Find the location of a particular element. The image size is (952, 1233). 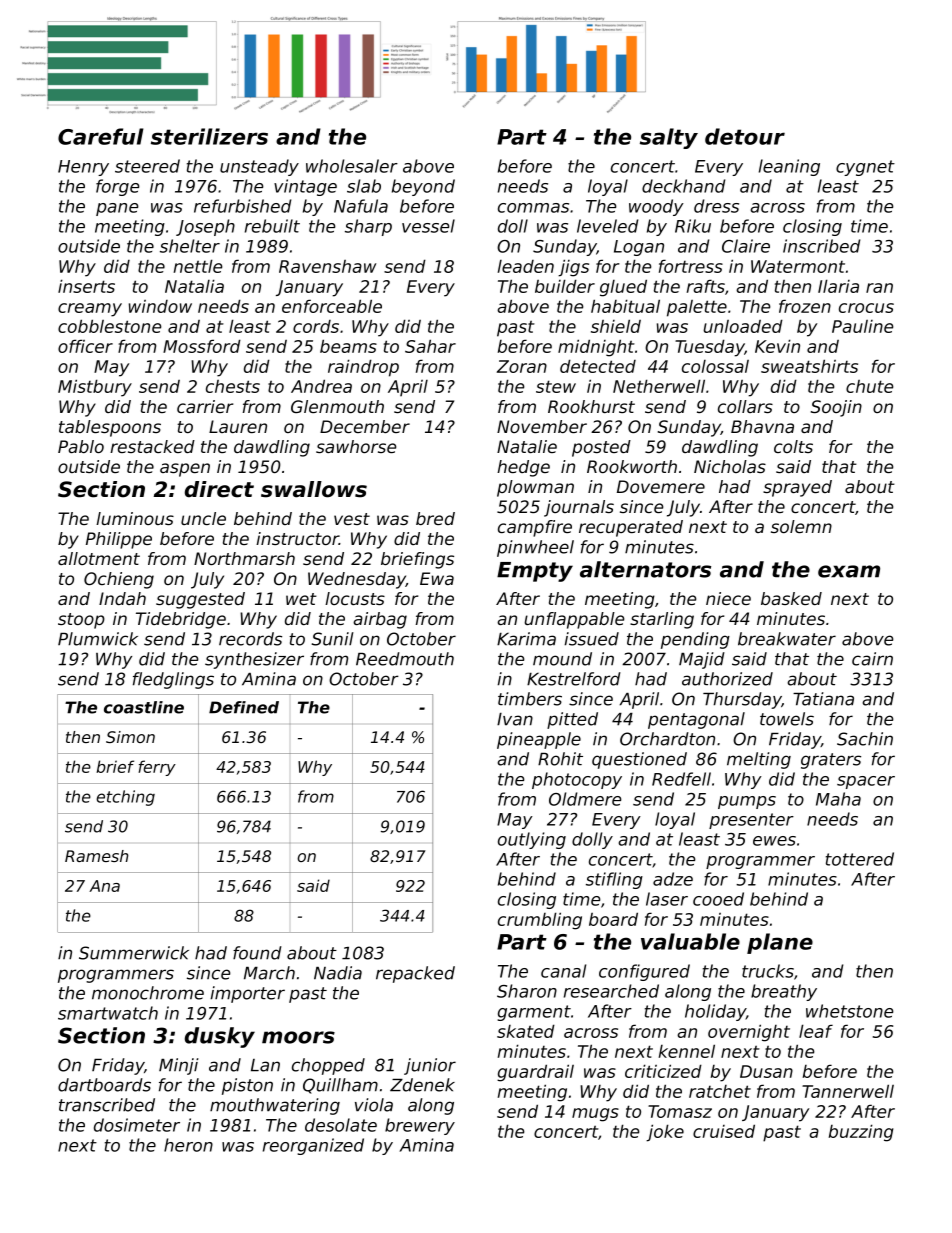

Sahar is located at coordinates (430, 346).
